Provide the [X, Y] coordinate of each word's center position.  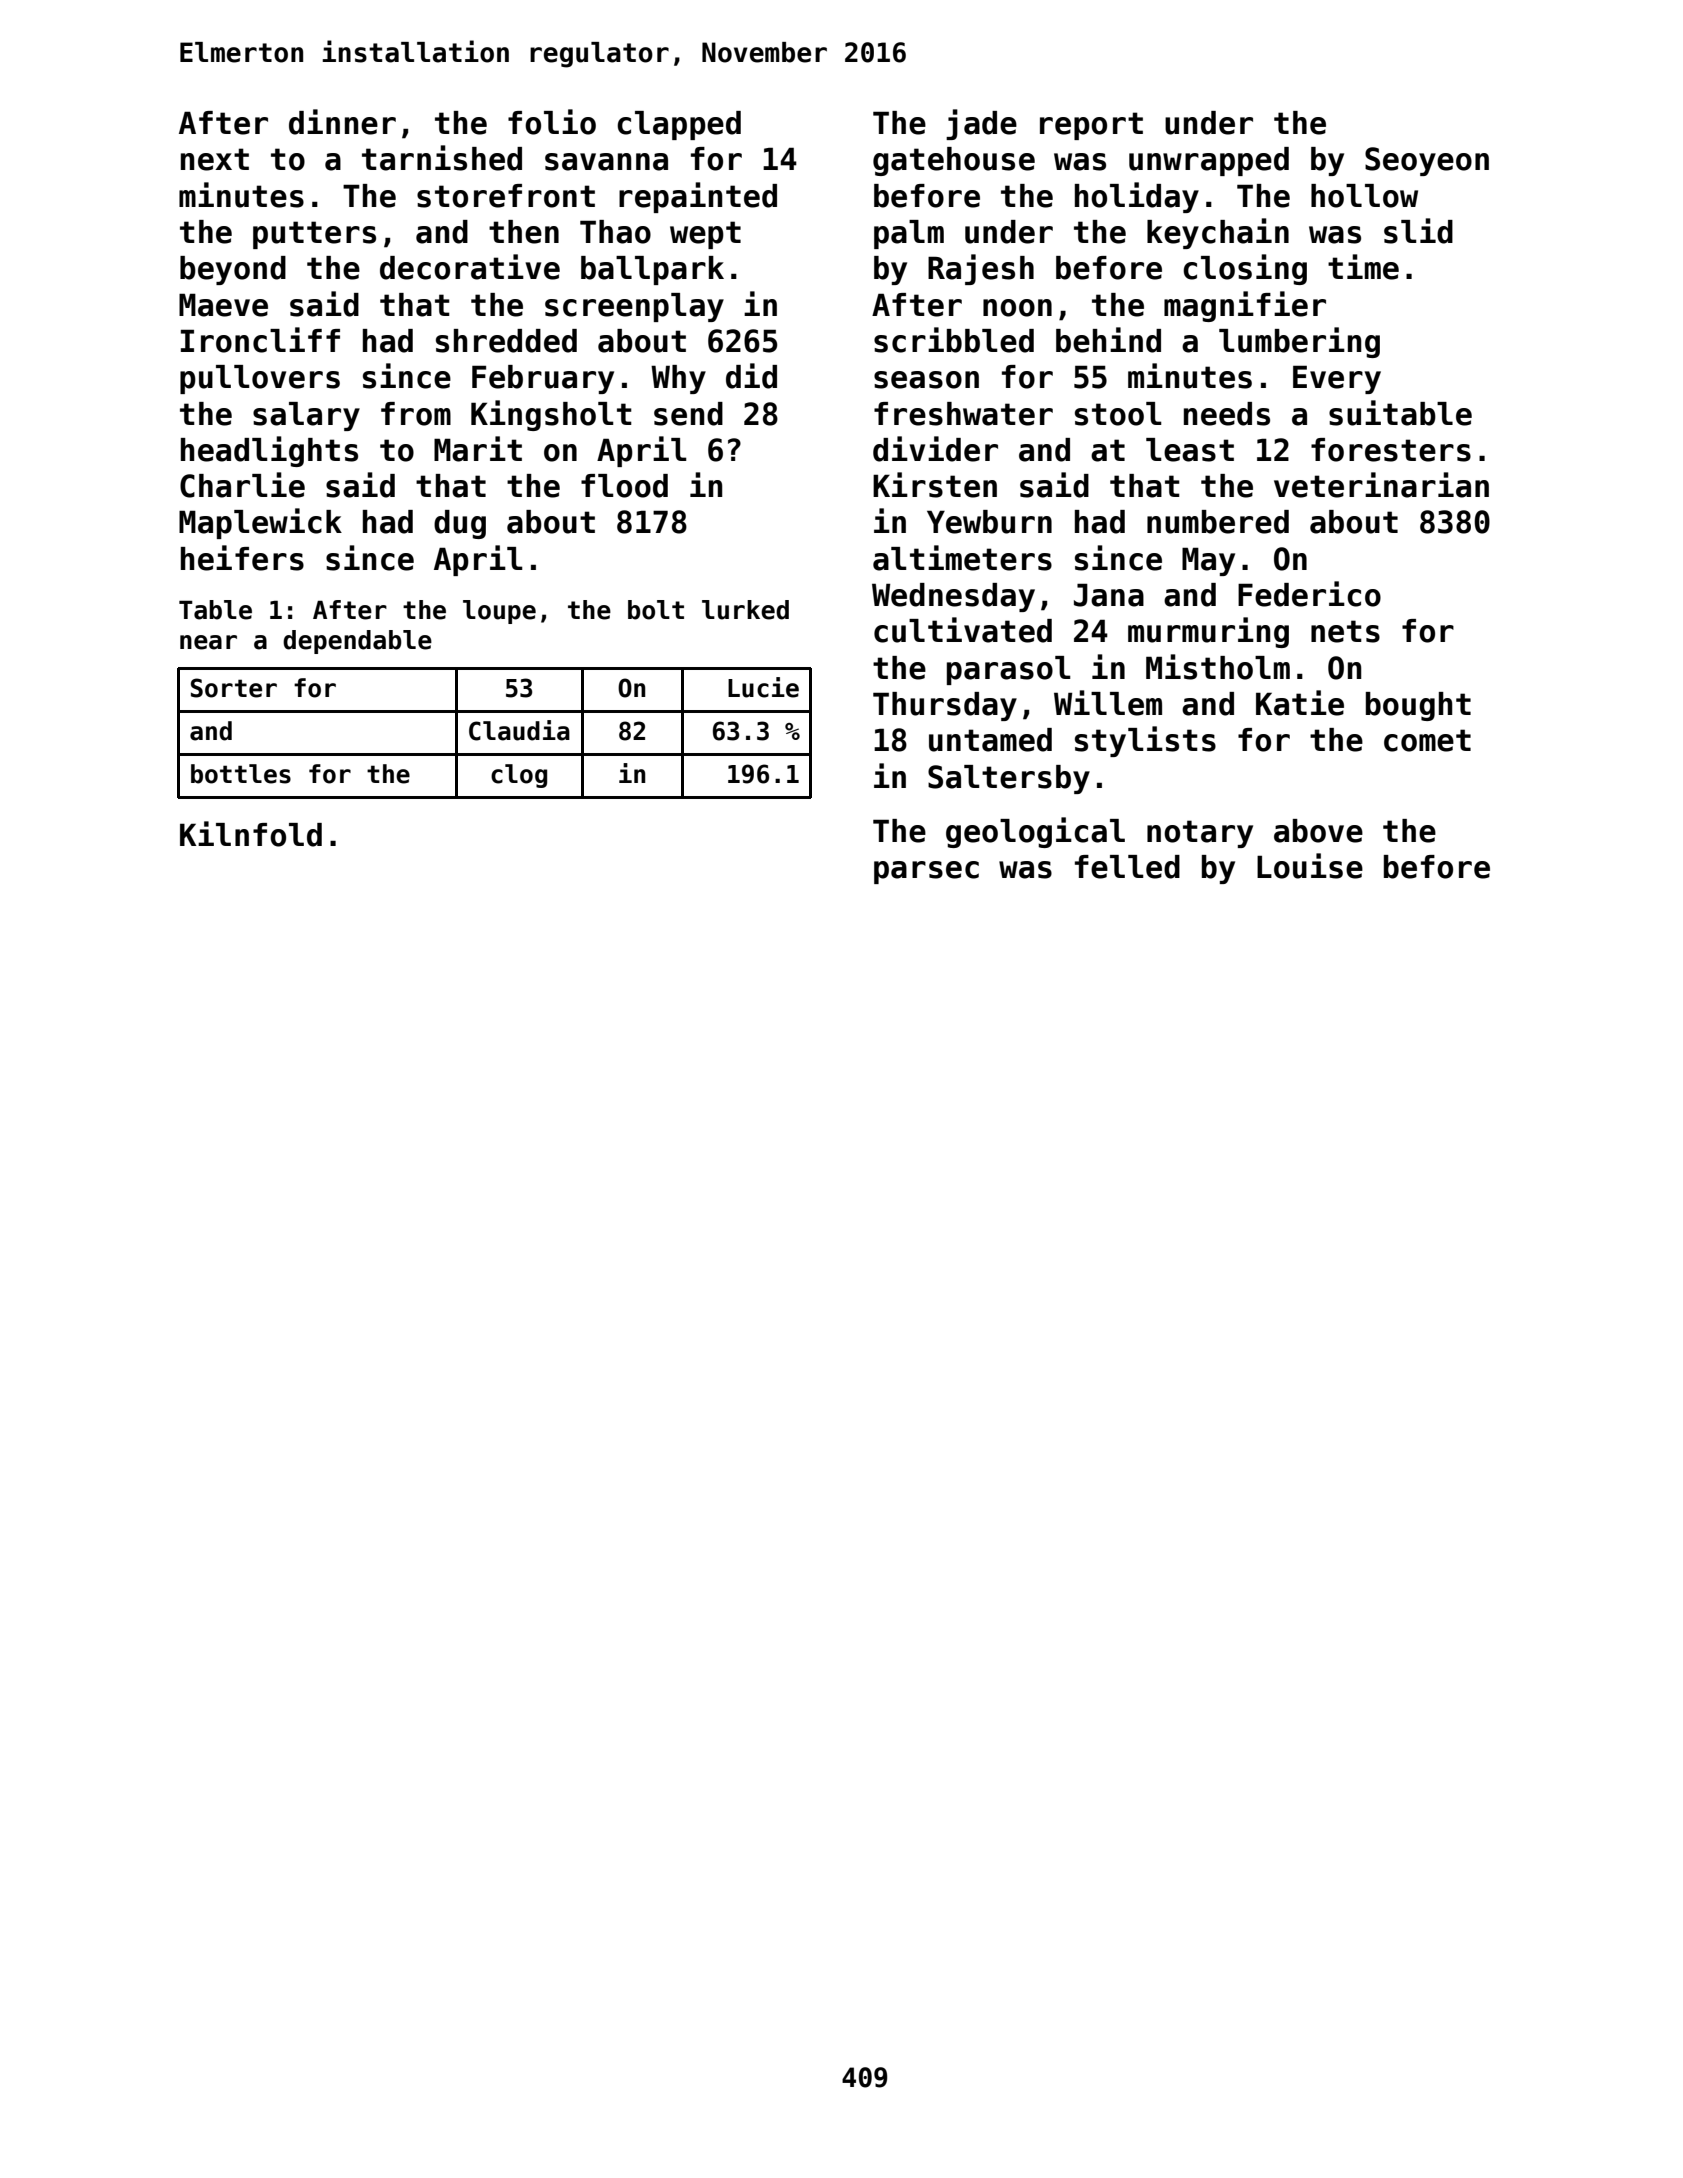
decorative [470, 267]
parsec [926, 872]
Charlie [242, 485]
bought [1418, 706]
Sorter [234, 688]
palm [909, 234]
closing [1245, 269]
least [1190, 450]
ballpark [652, 270]
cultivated [963, 630]
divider [935, 449]
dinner [342, 122]
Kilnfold [251, 834]
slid [1418, 231]
